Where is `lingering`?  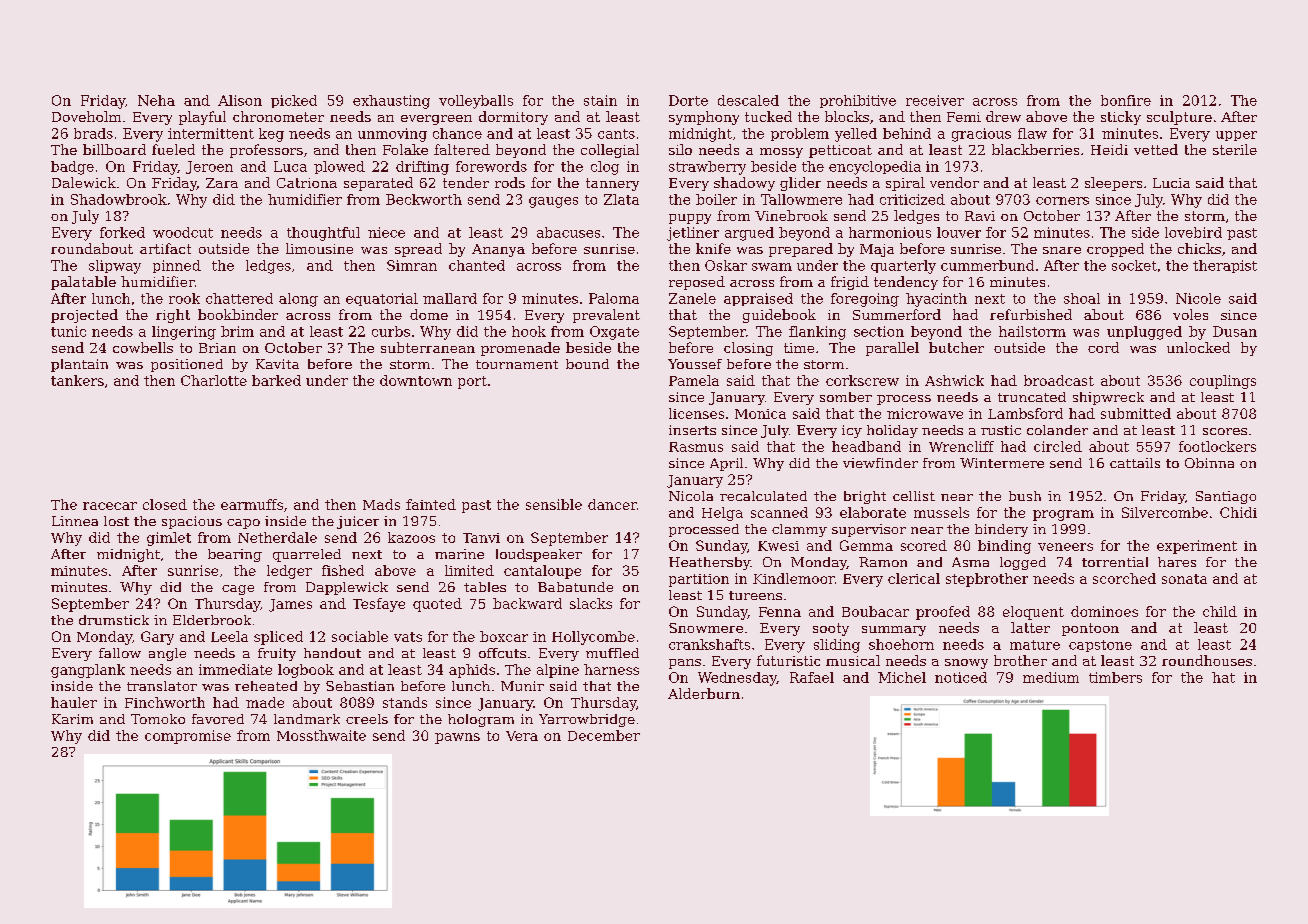 lingering is located at coordinates (184, 333).
